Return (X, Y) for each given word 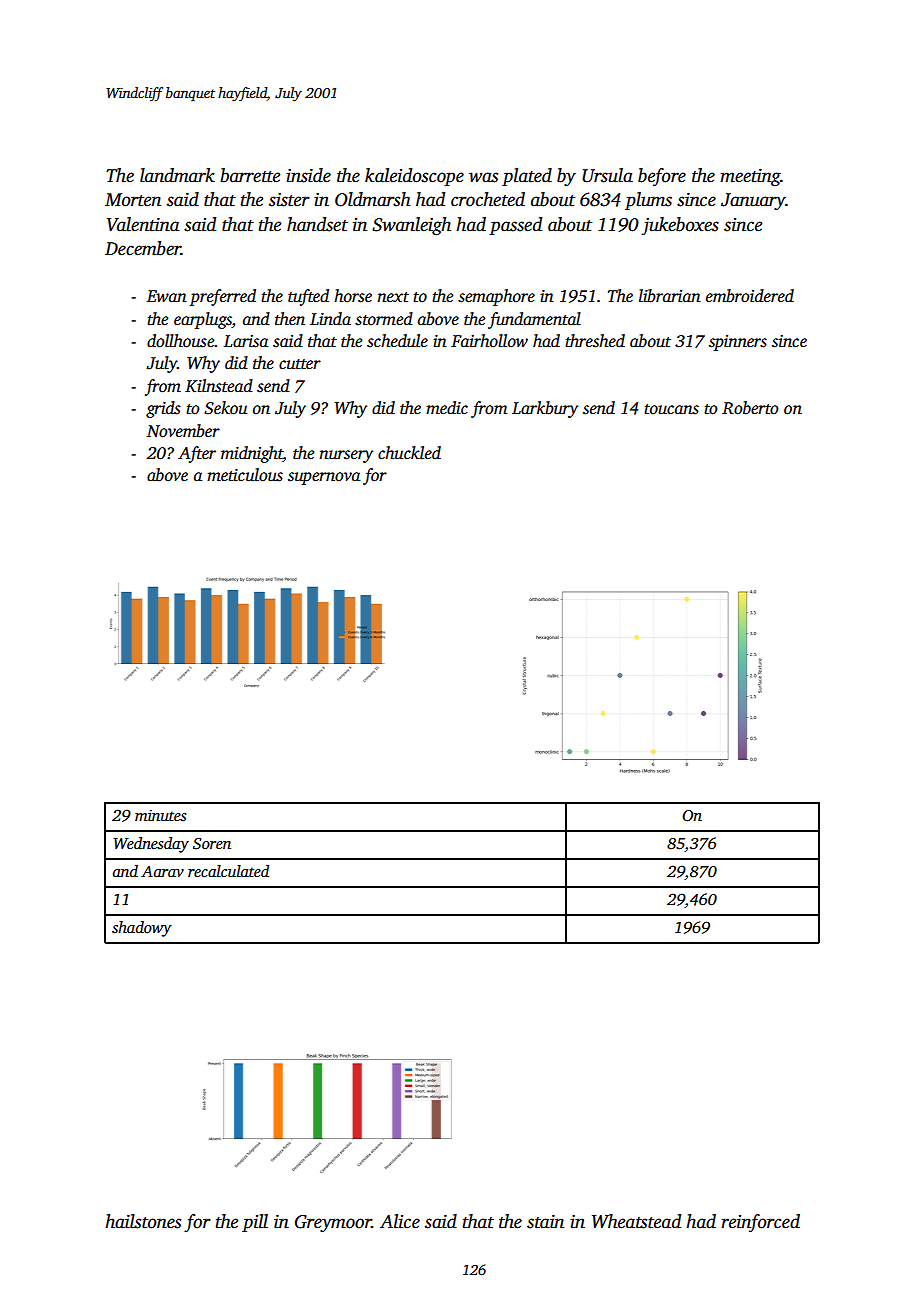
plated (527, 177)
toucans (671, 409)
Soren (212, 844)
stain (545, 1222)
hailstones (143, 1221)
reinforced (760, 1223)
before (662, 177)
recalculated (228, 871)
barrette (250, 175)
